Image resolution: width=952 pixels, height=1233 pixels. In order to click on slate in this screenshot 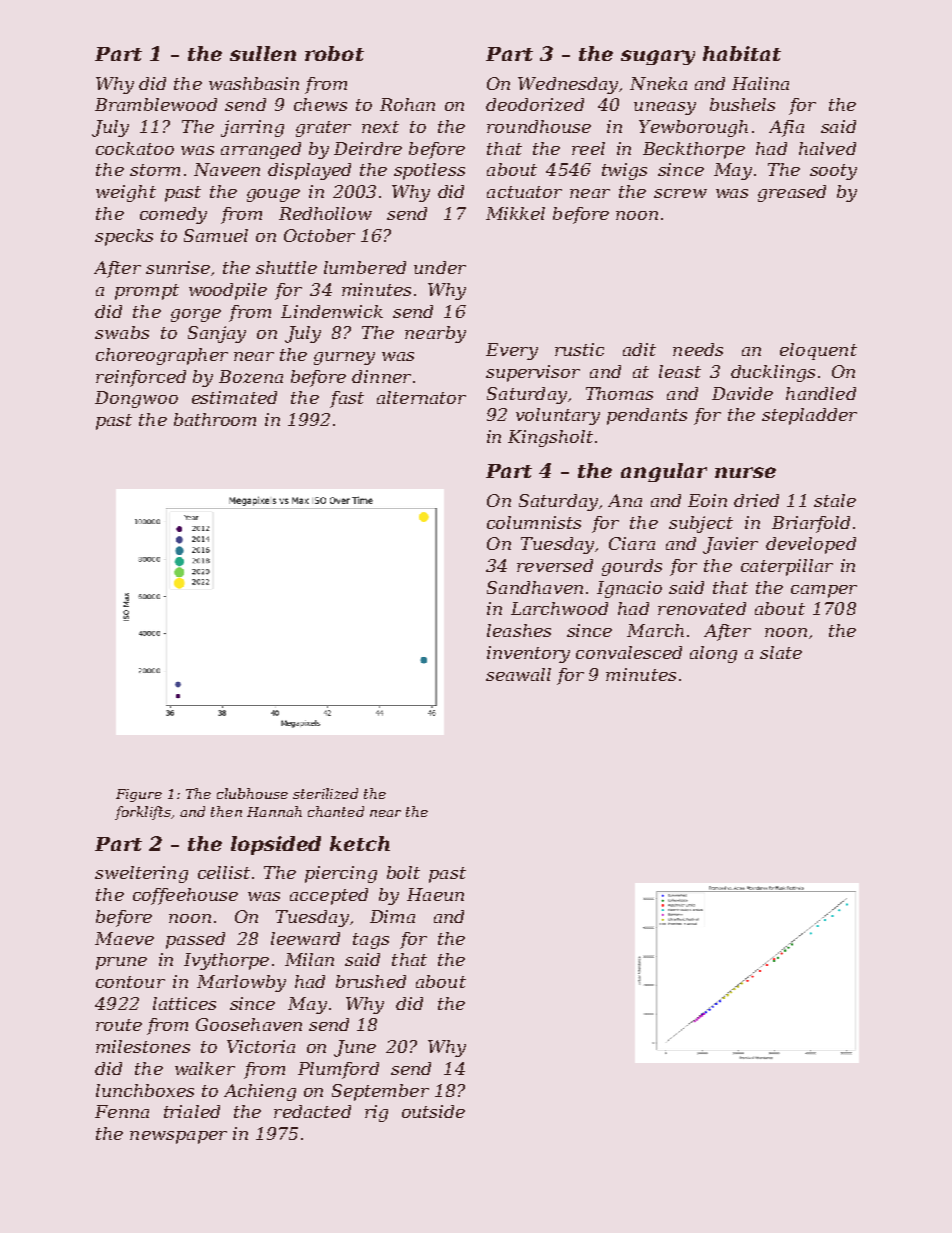, I will do `click(781, 652)`.
